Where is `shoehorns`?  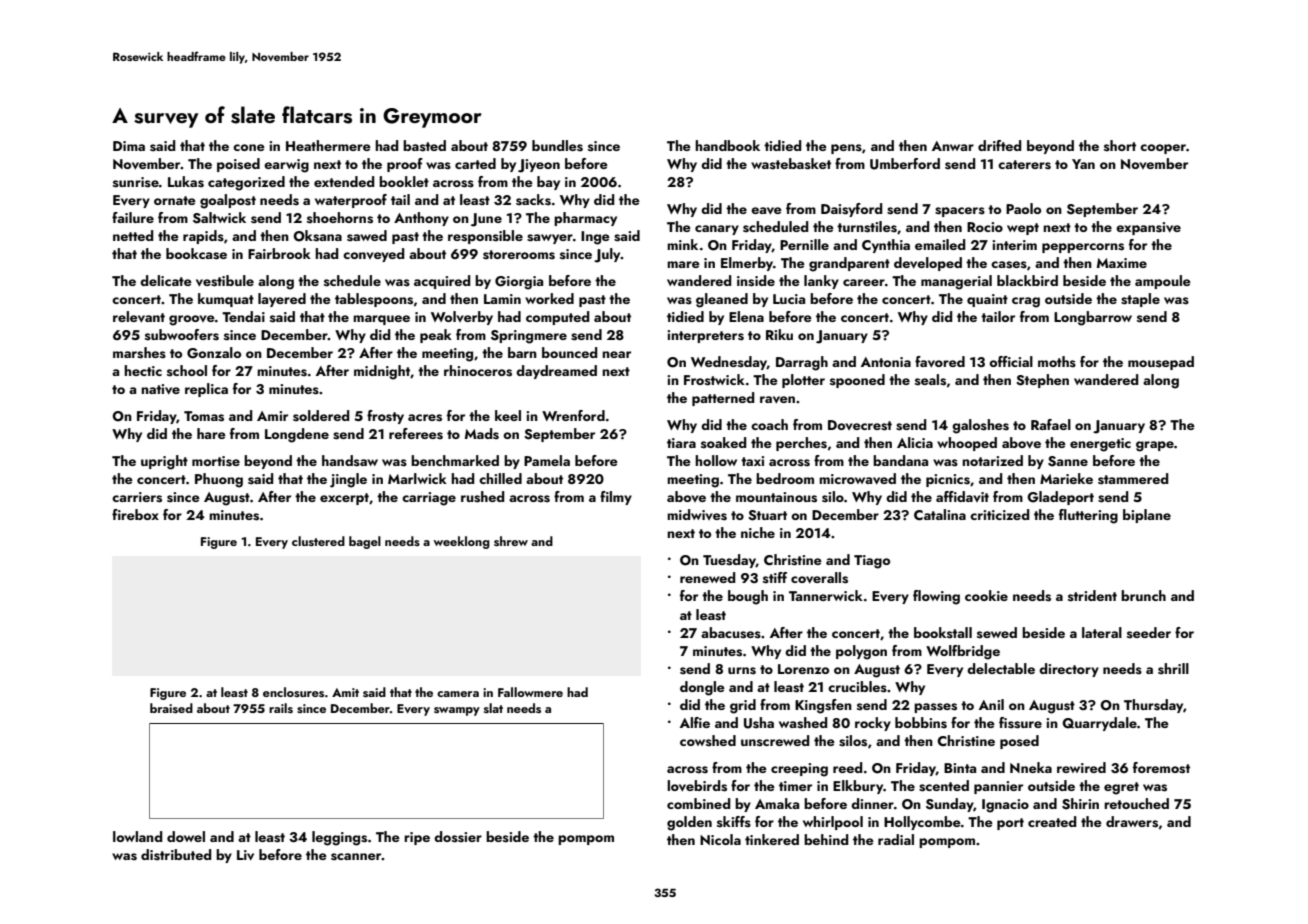
shoehorns is located at coordinates (340, 218).
